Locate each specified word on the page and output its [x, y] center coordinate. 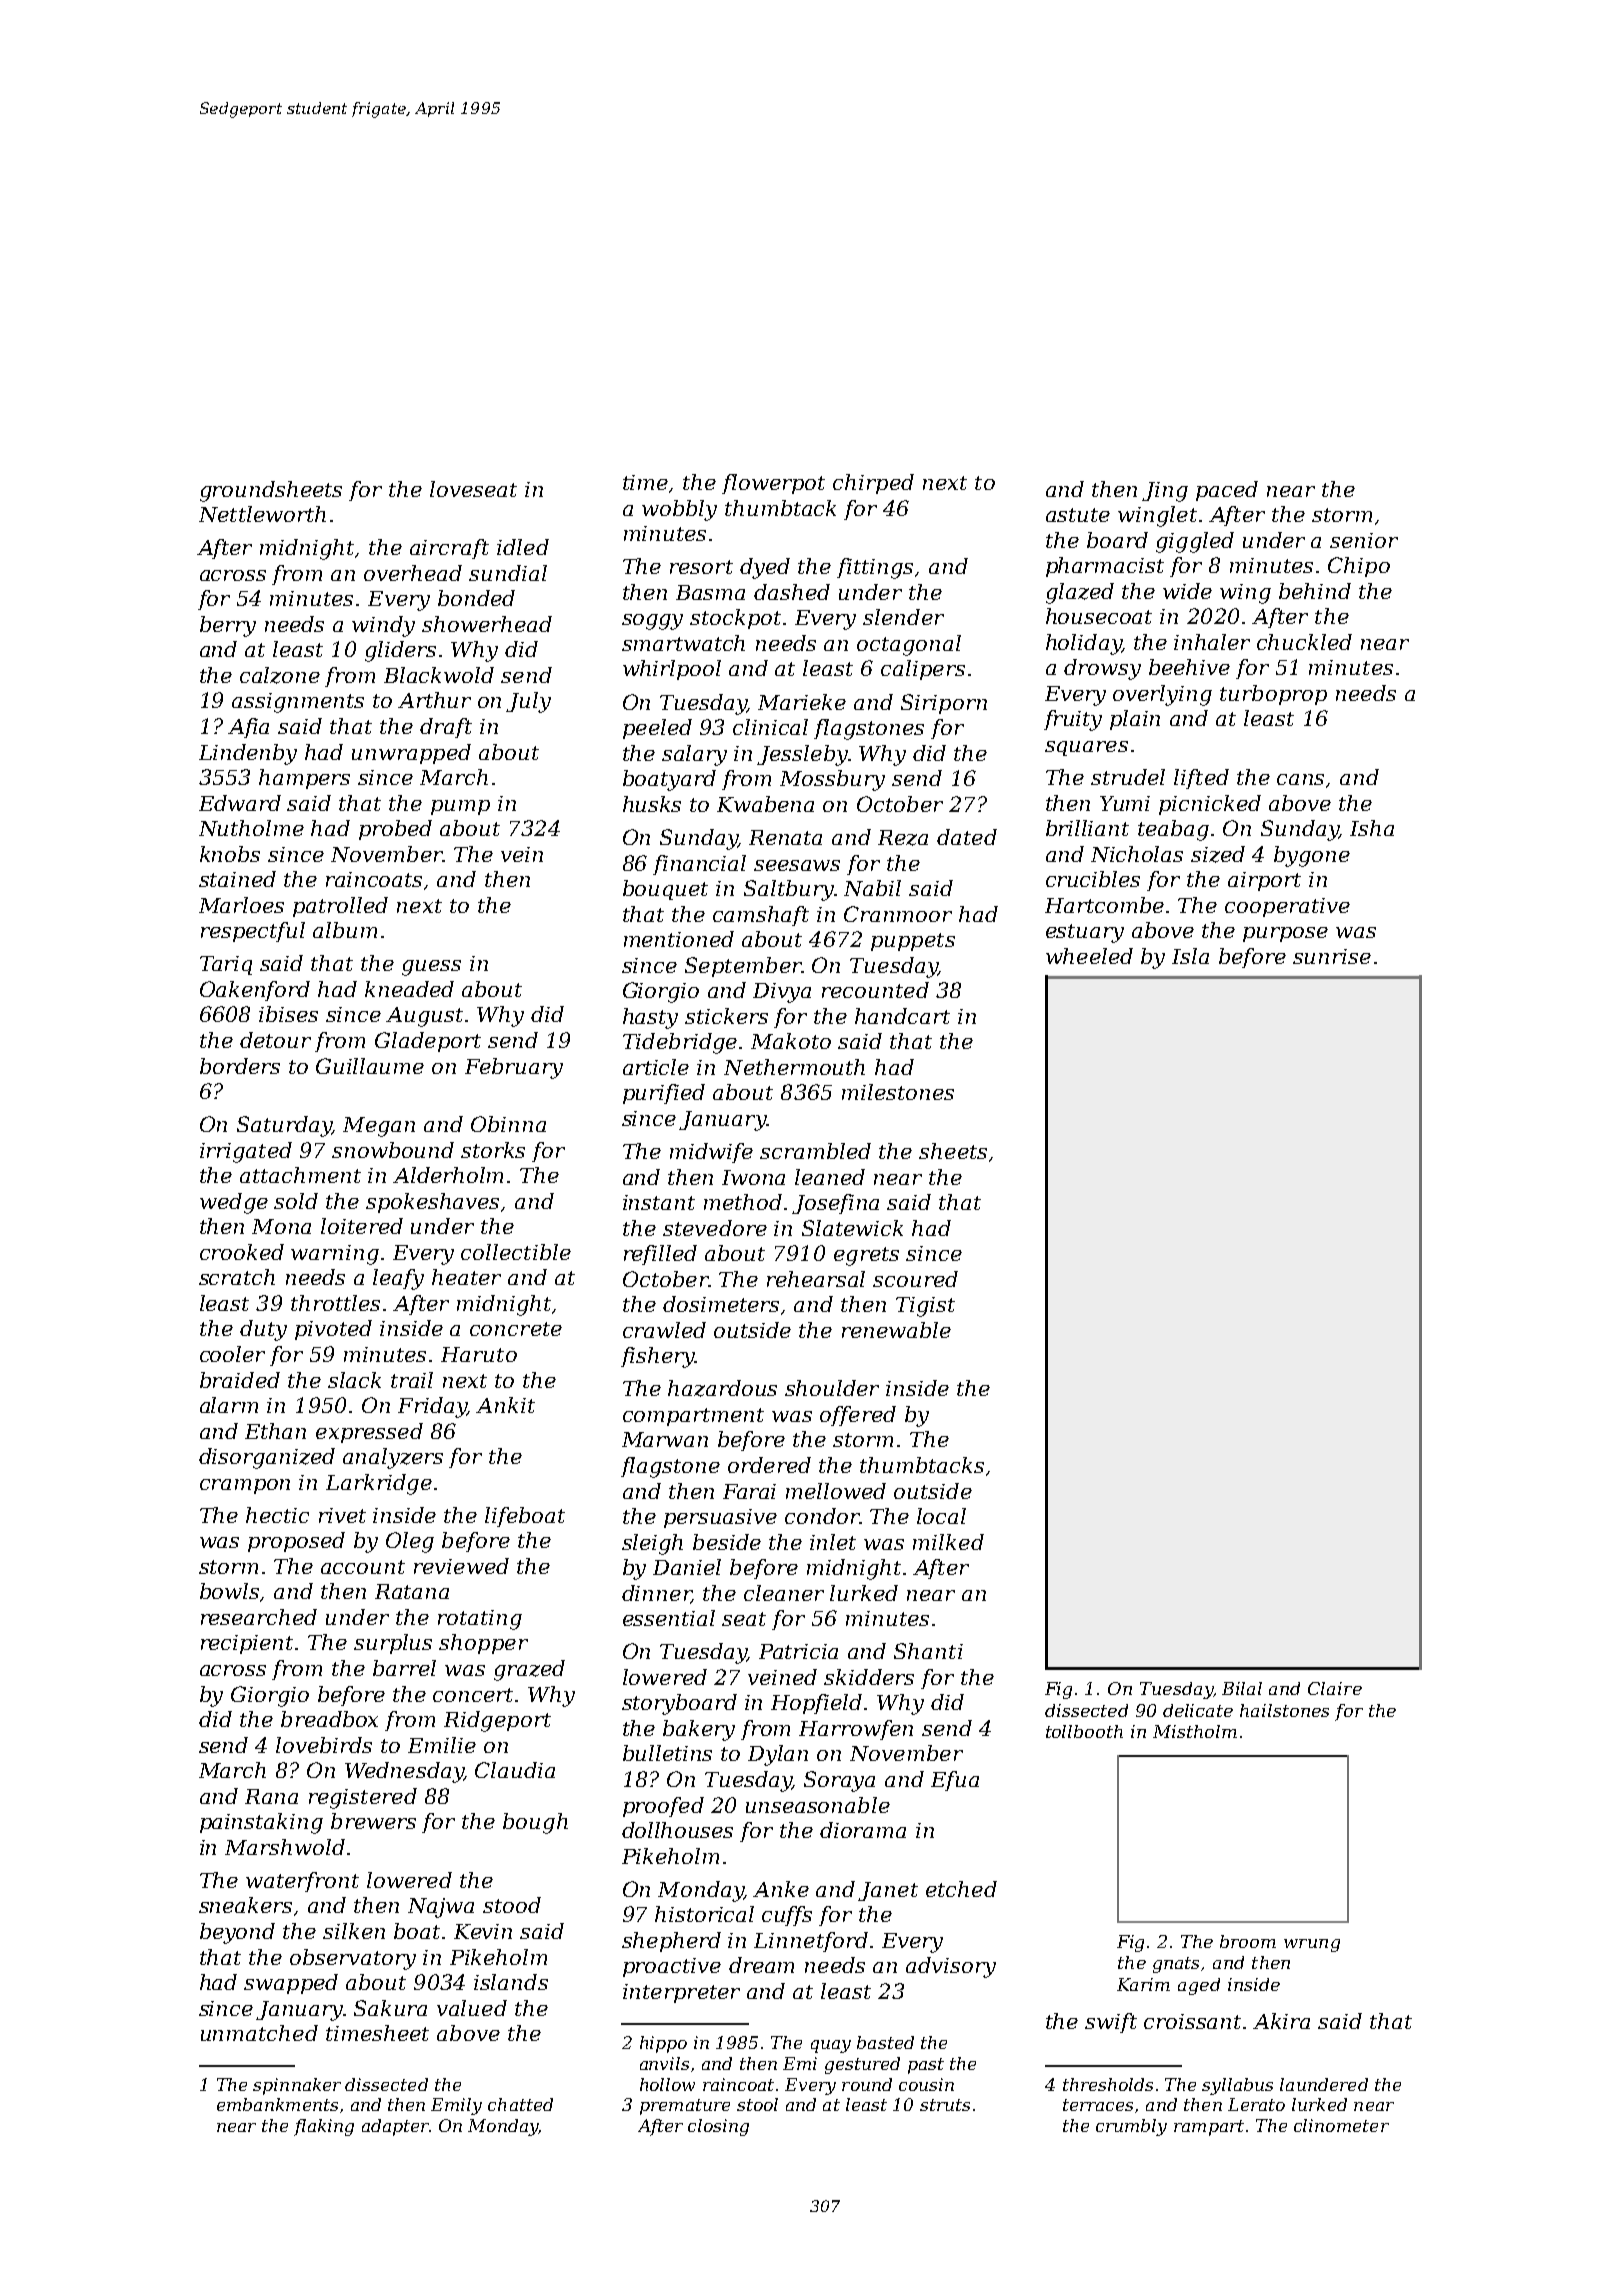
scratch [237, 1277]
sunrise [1332, 956]
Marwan [665, 1439]
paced [1227, 491]
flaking [324, 2127]
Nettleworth [262, 514]
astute [1078, 515]
